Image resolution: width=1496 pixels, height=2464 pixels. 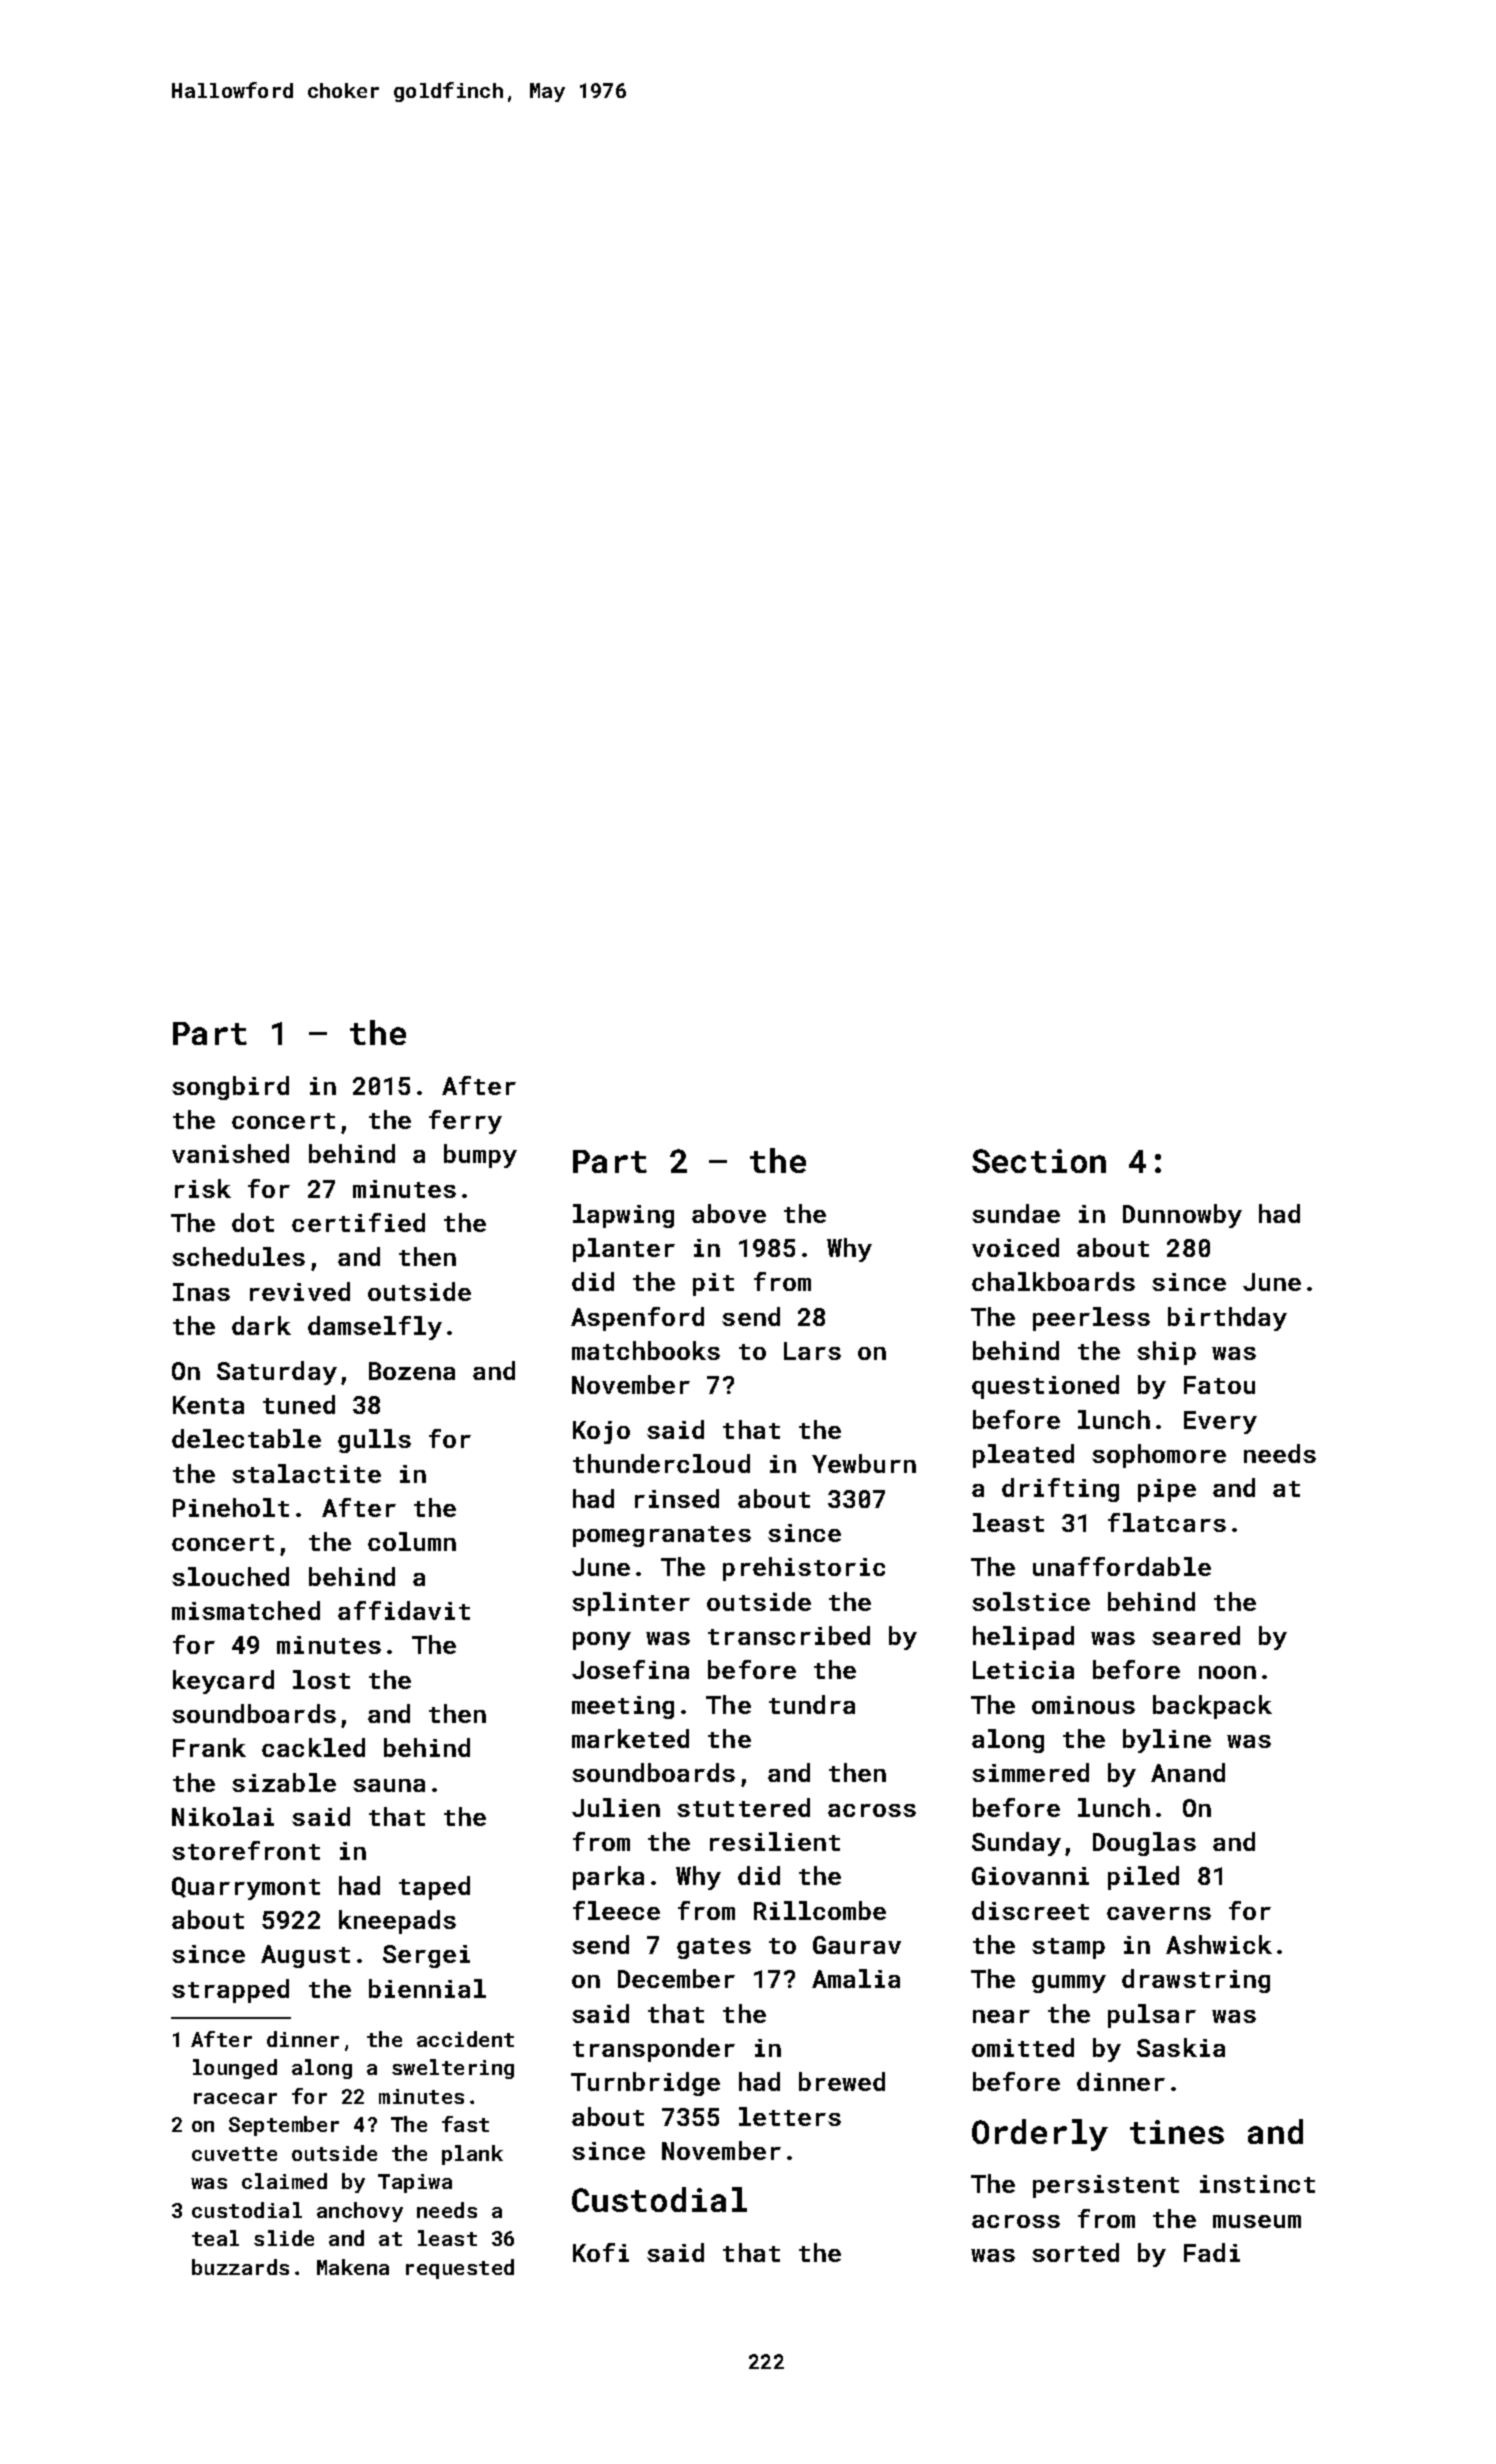 I want to click on sauna, so click(x=389, y=1785).
